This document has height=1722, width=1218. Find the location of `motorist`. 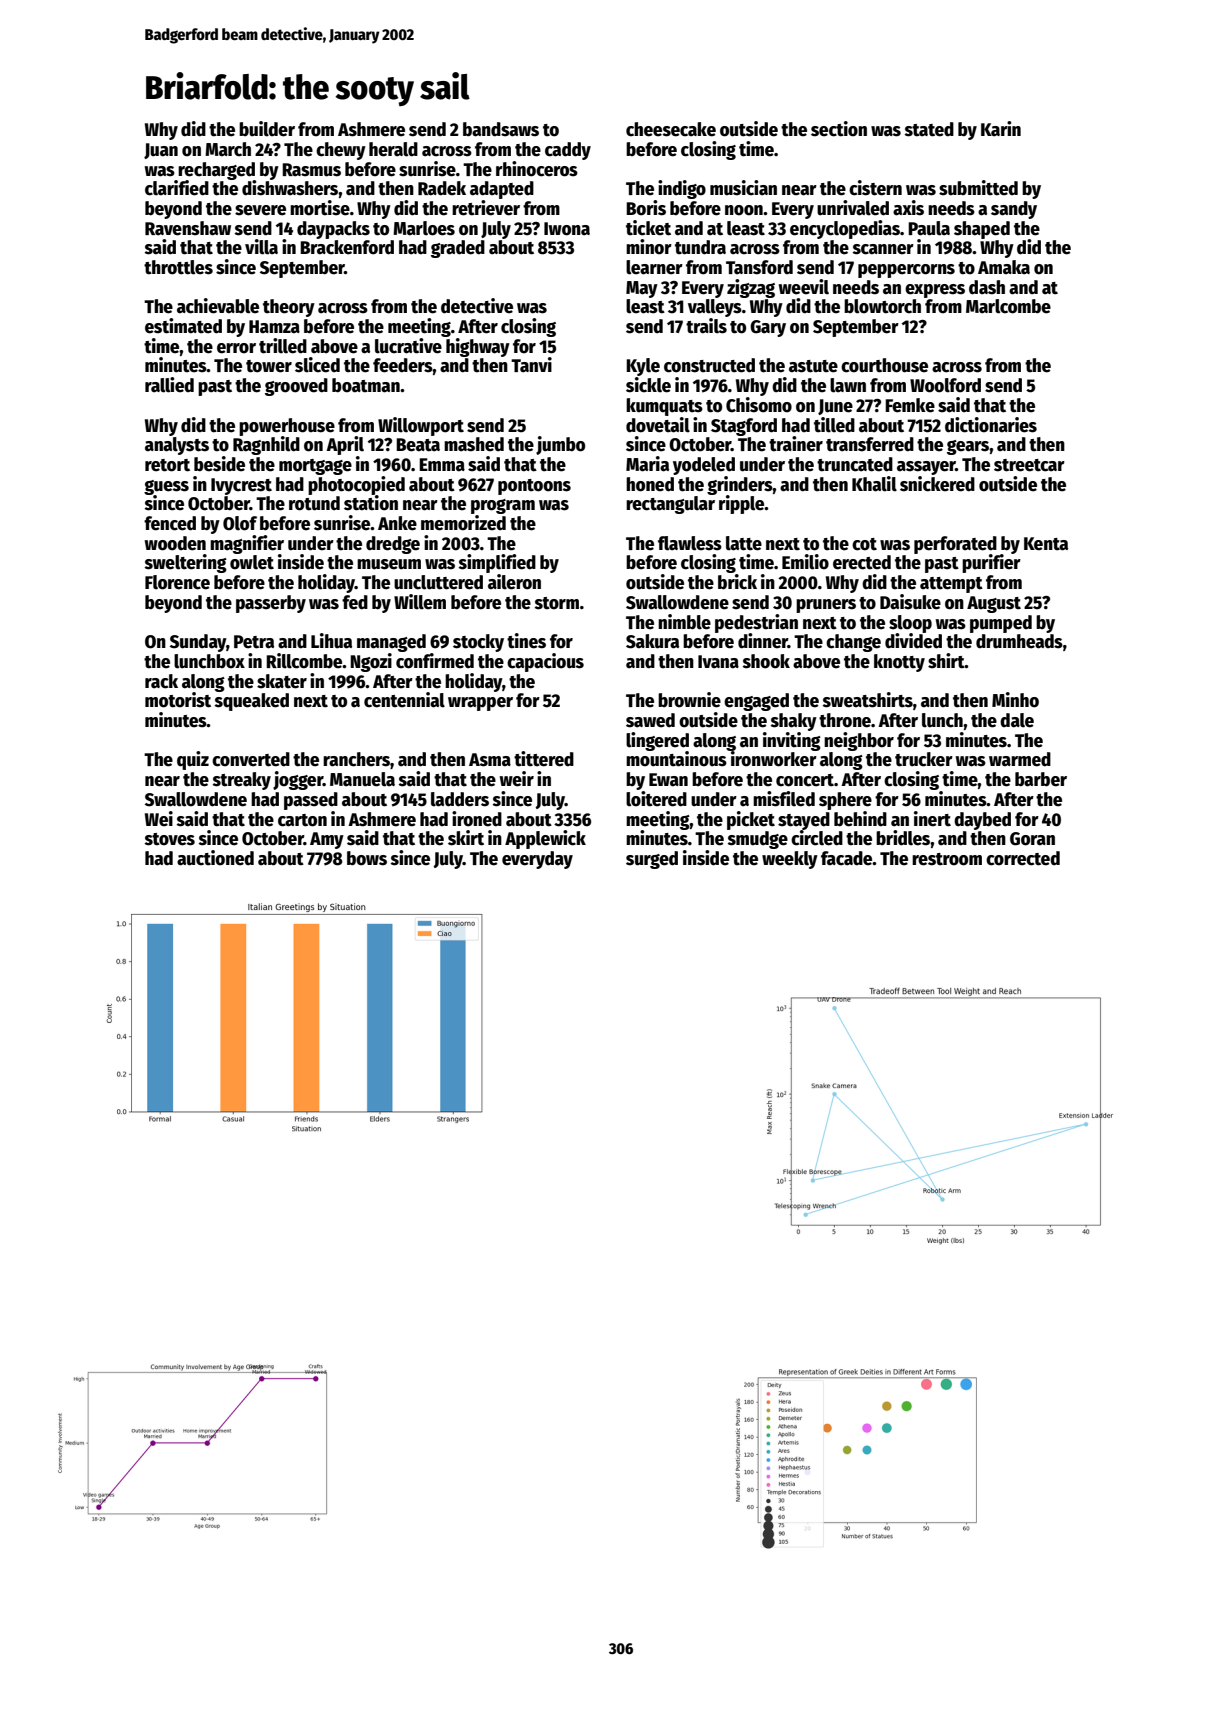

motorist is located at coordinates (178, 700).
